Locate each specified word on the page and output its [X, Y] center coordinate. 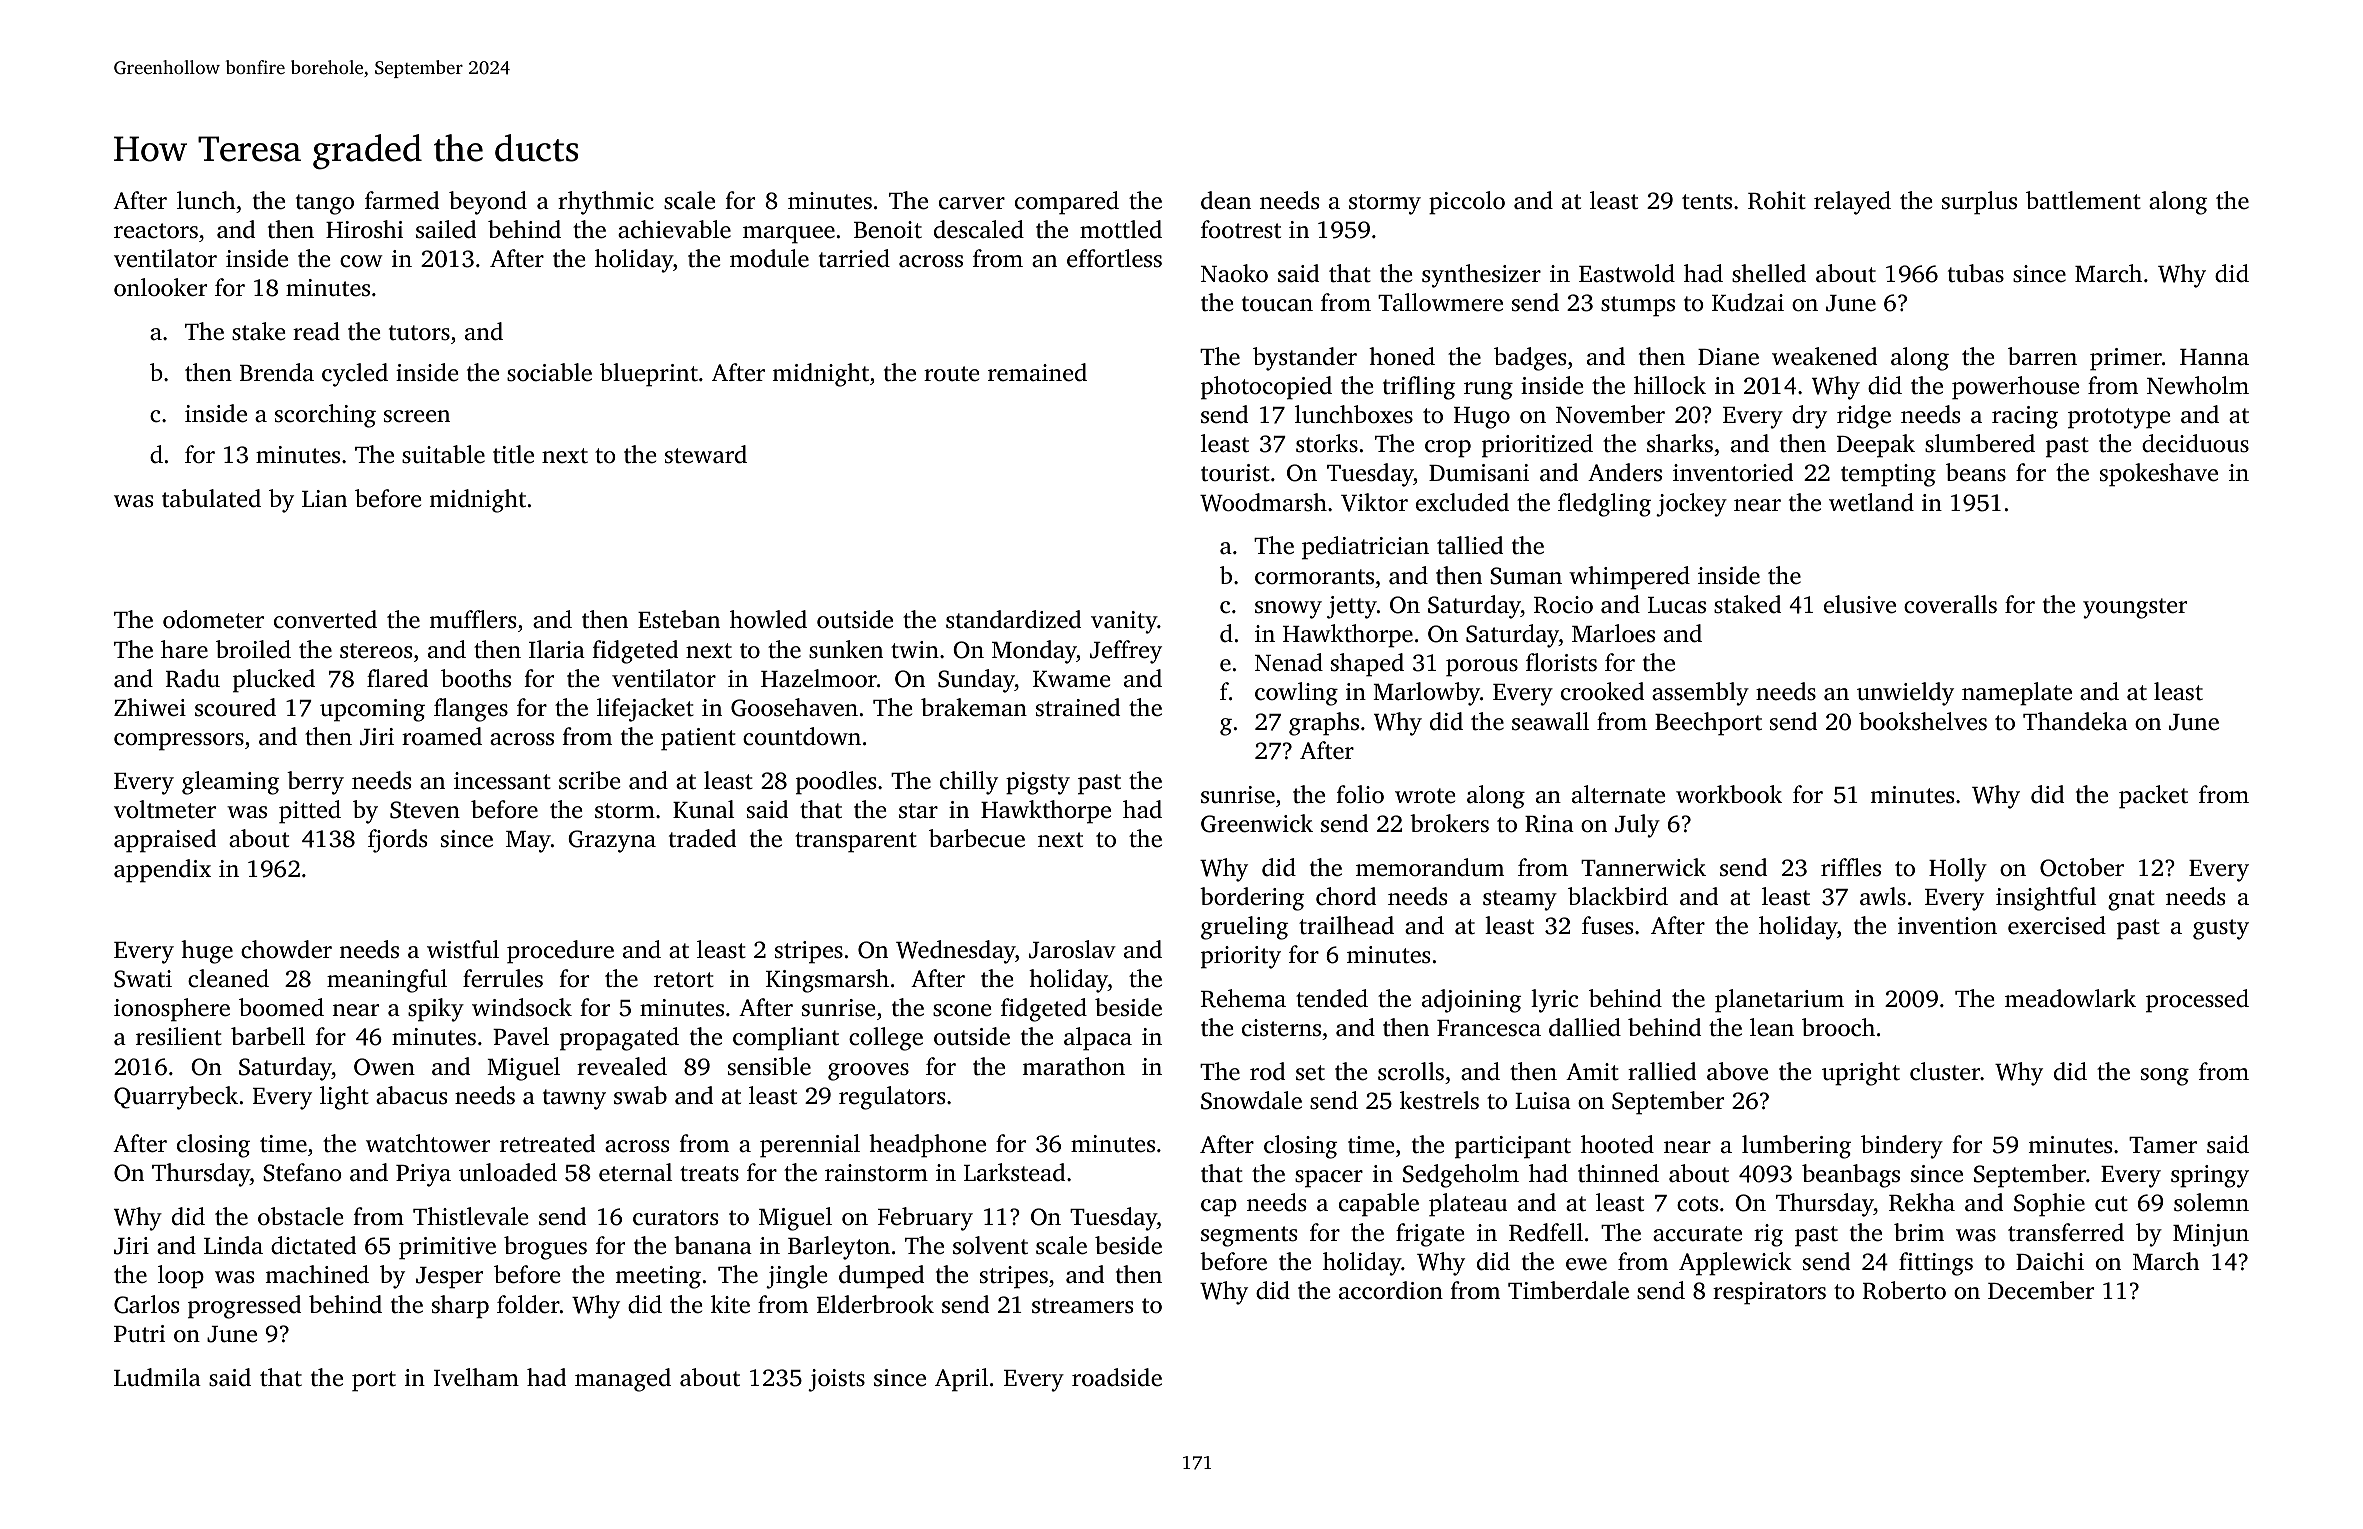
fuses [1607, 925]
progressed [244, 1307]
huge [207, 952]
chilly [969, 783]
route [951, 374]
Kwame [1071, 679]
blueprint [649, 375]
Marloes [1613, 633]
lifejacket [645, 710]
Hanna [2214, 357]
